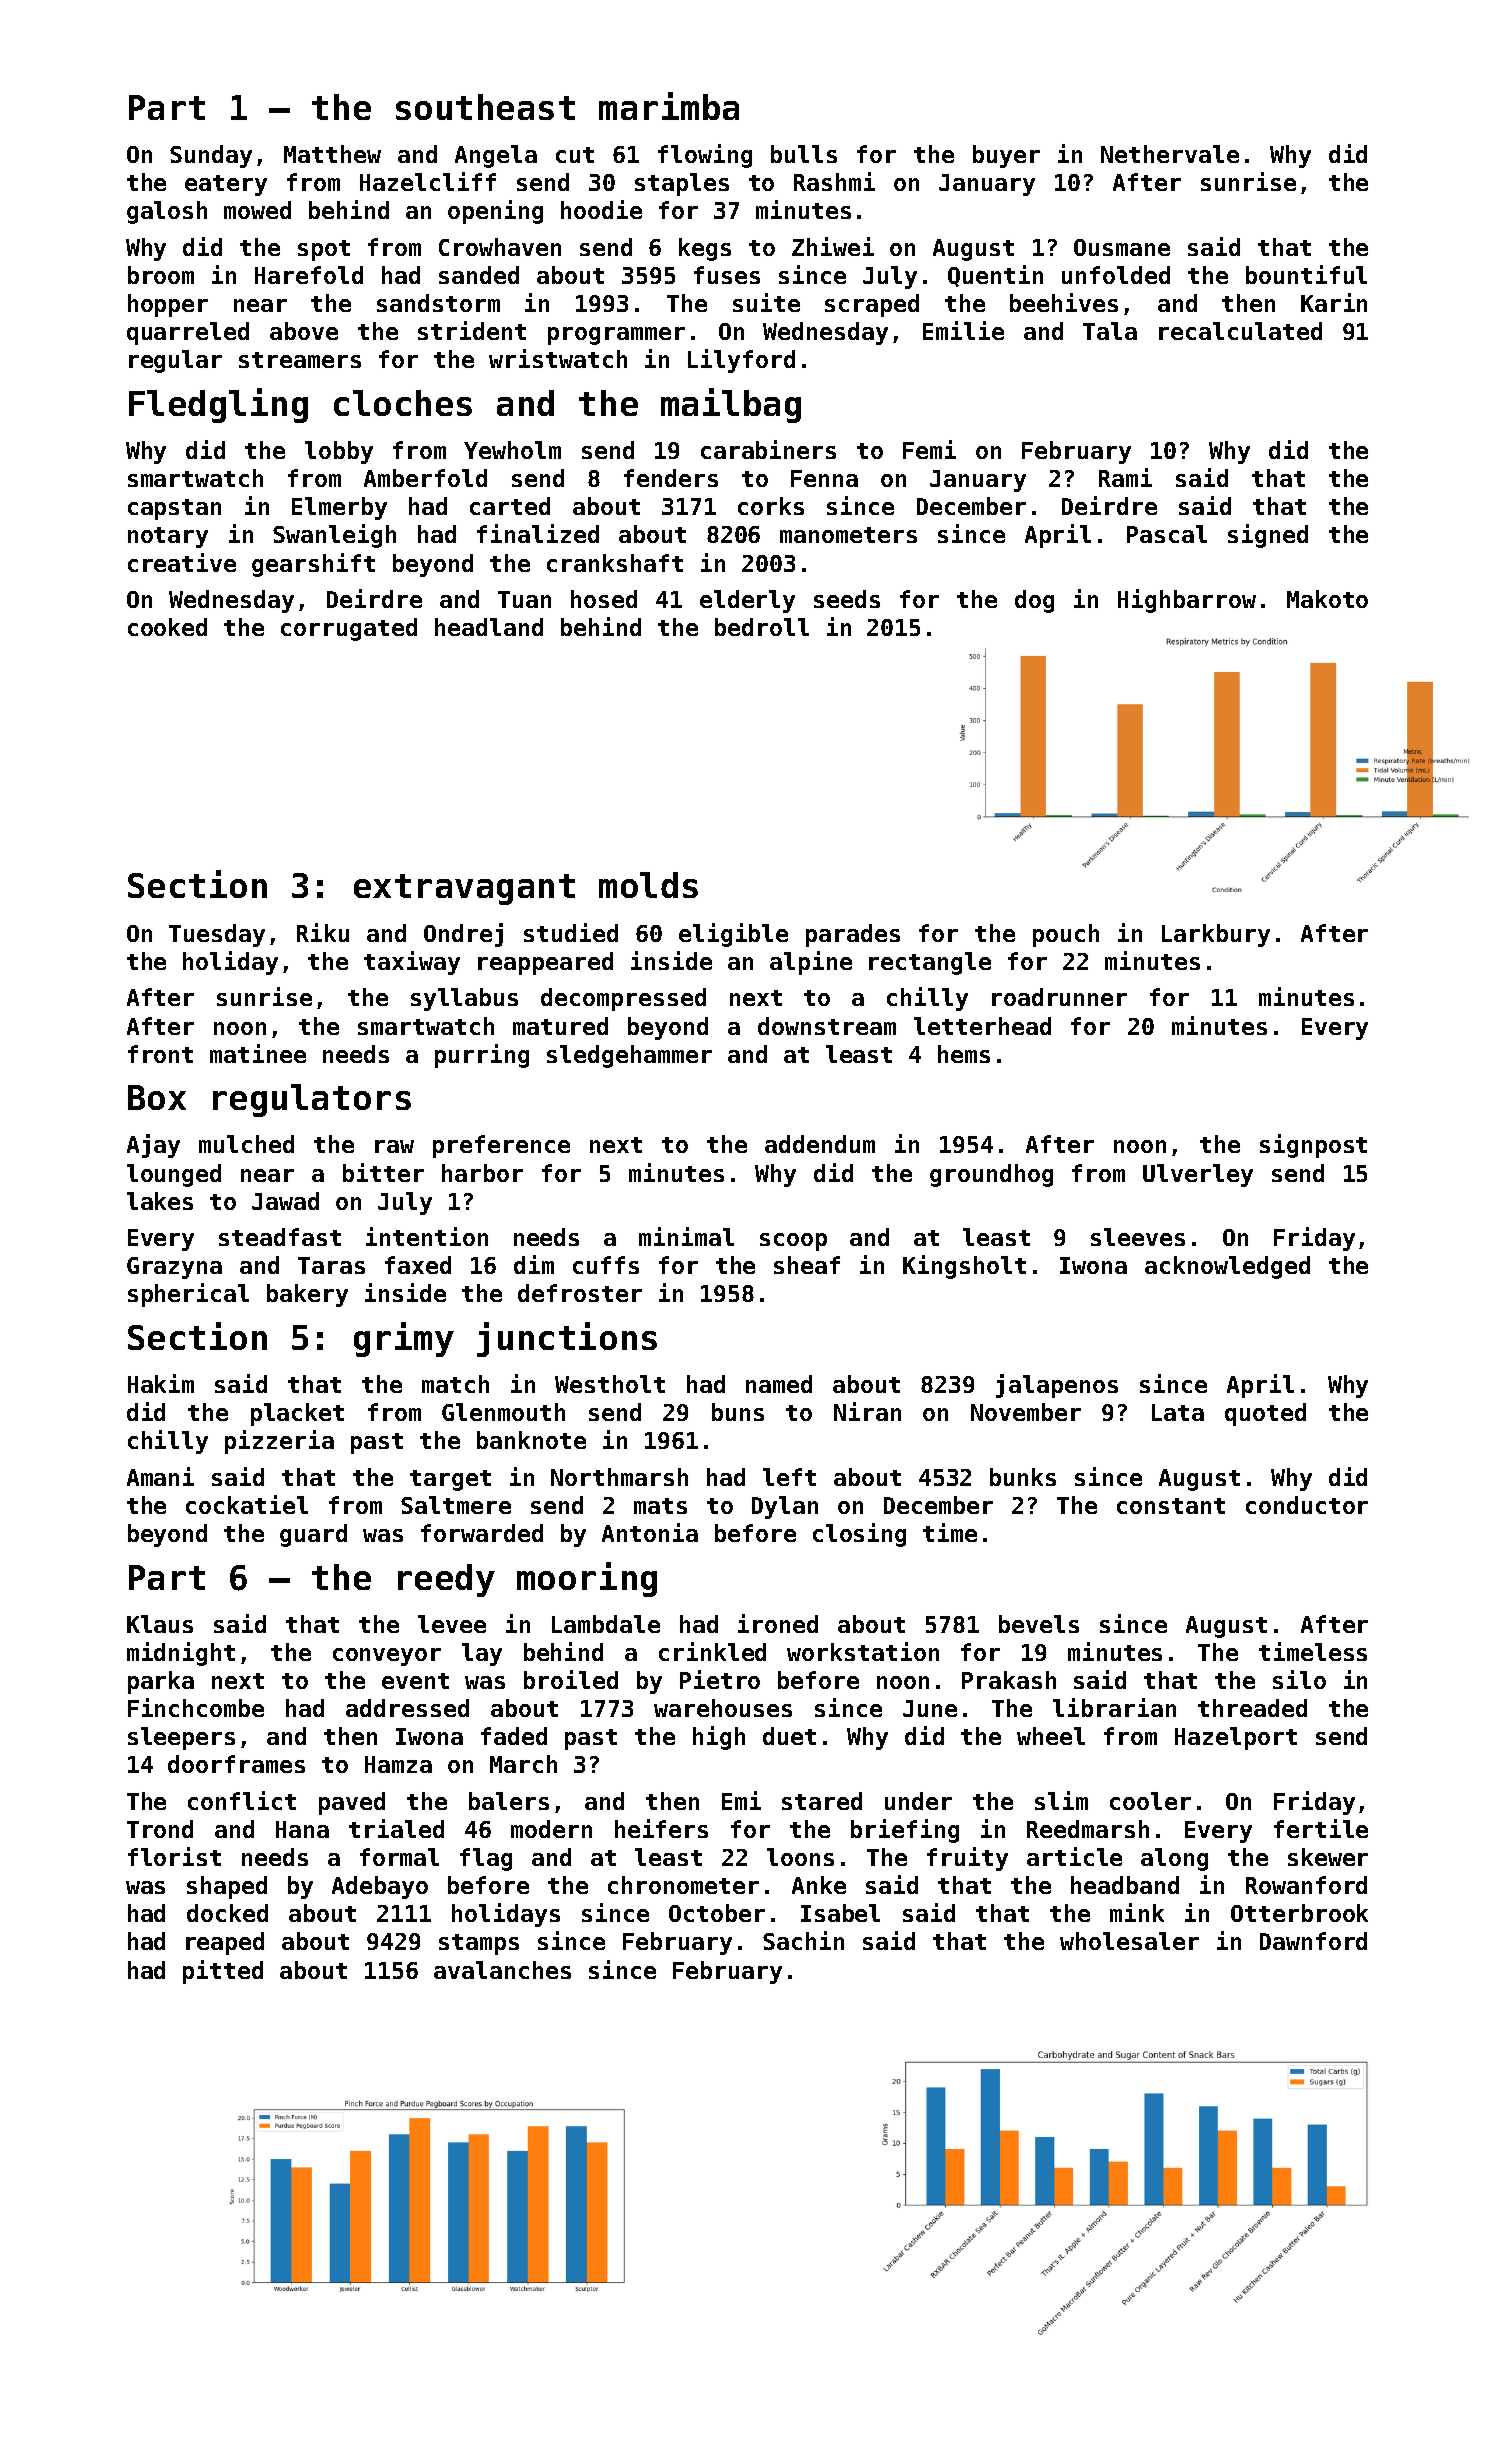 This screenshot has height=2464, width=1496. What do you see at coordinates (1034, 601) in the screenshot?
I see `dog` at bounding box center [1034, 601].
